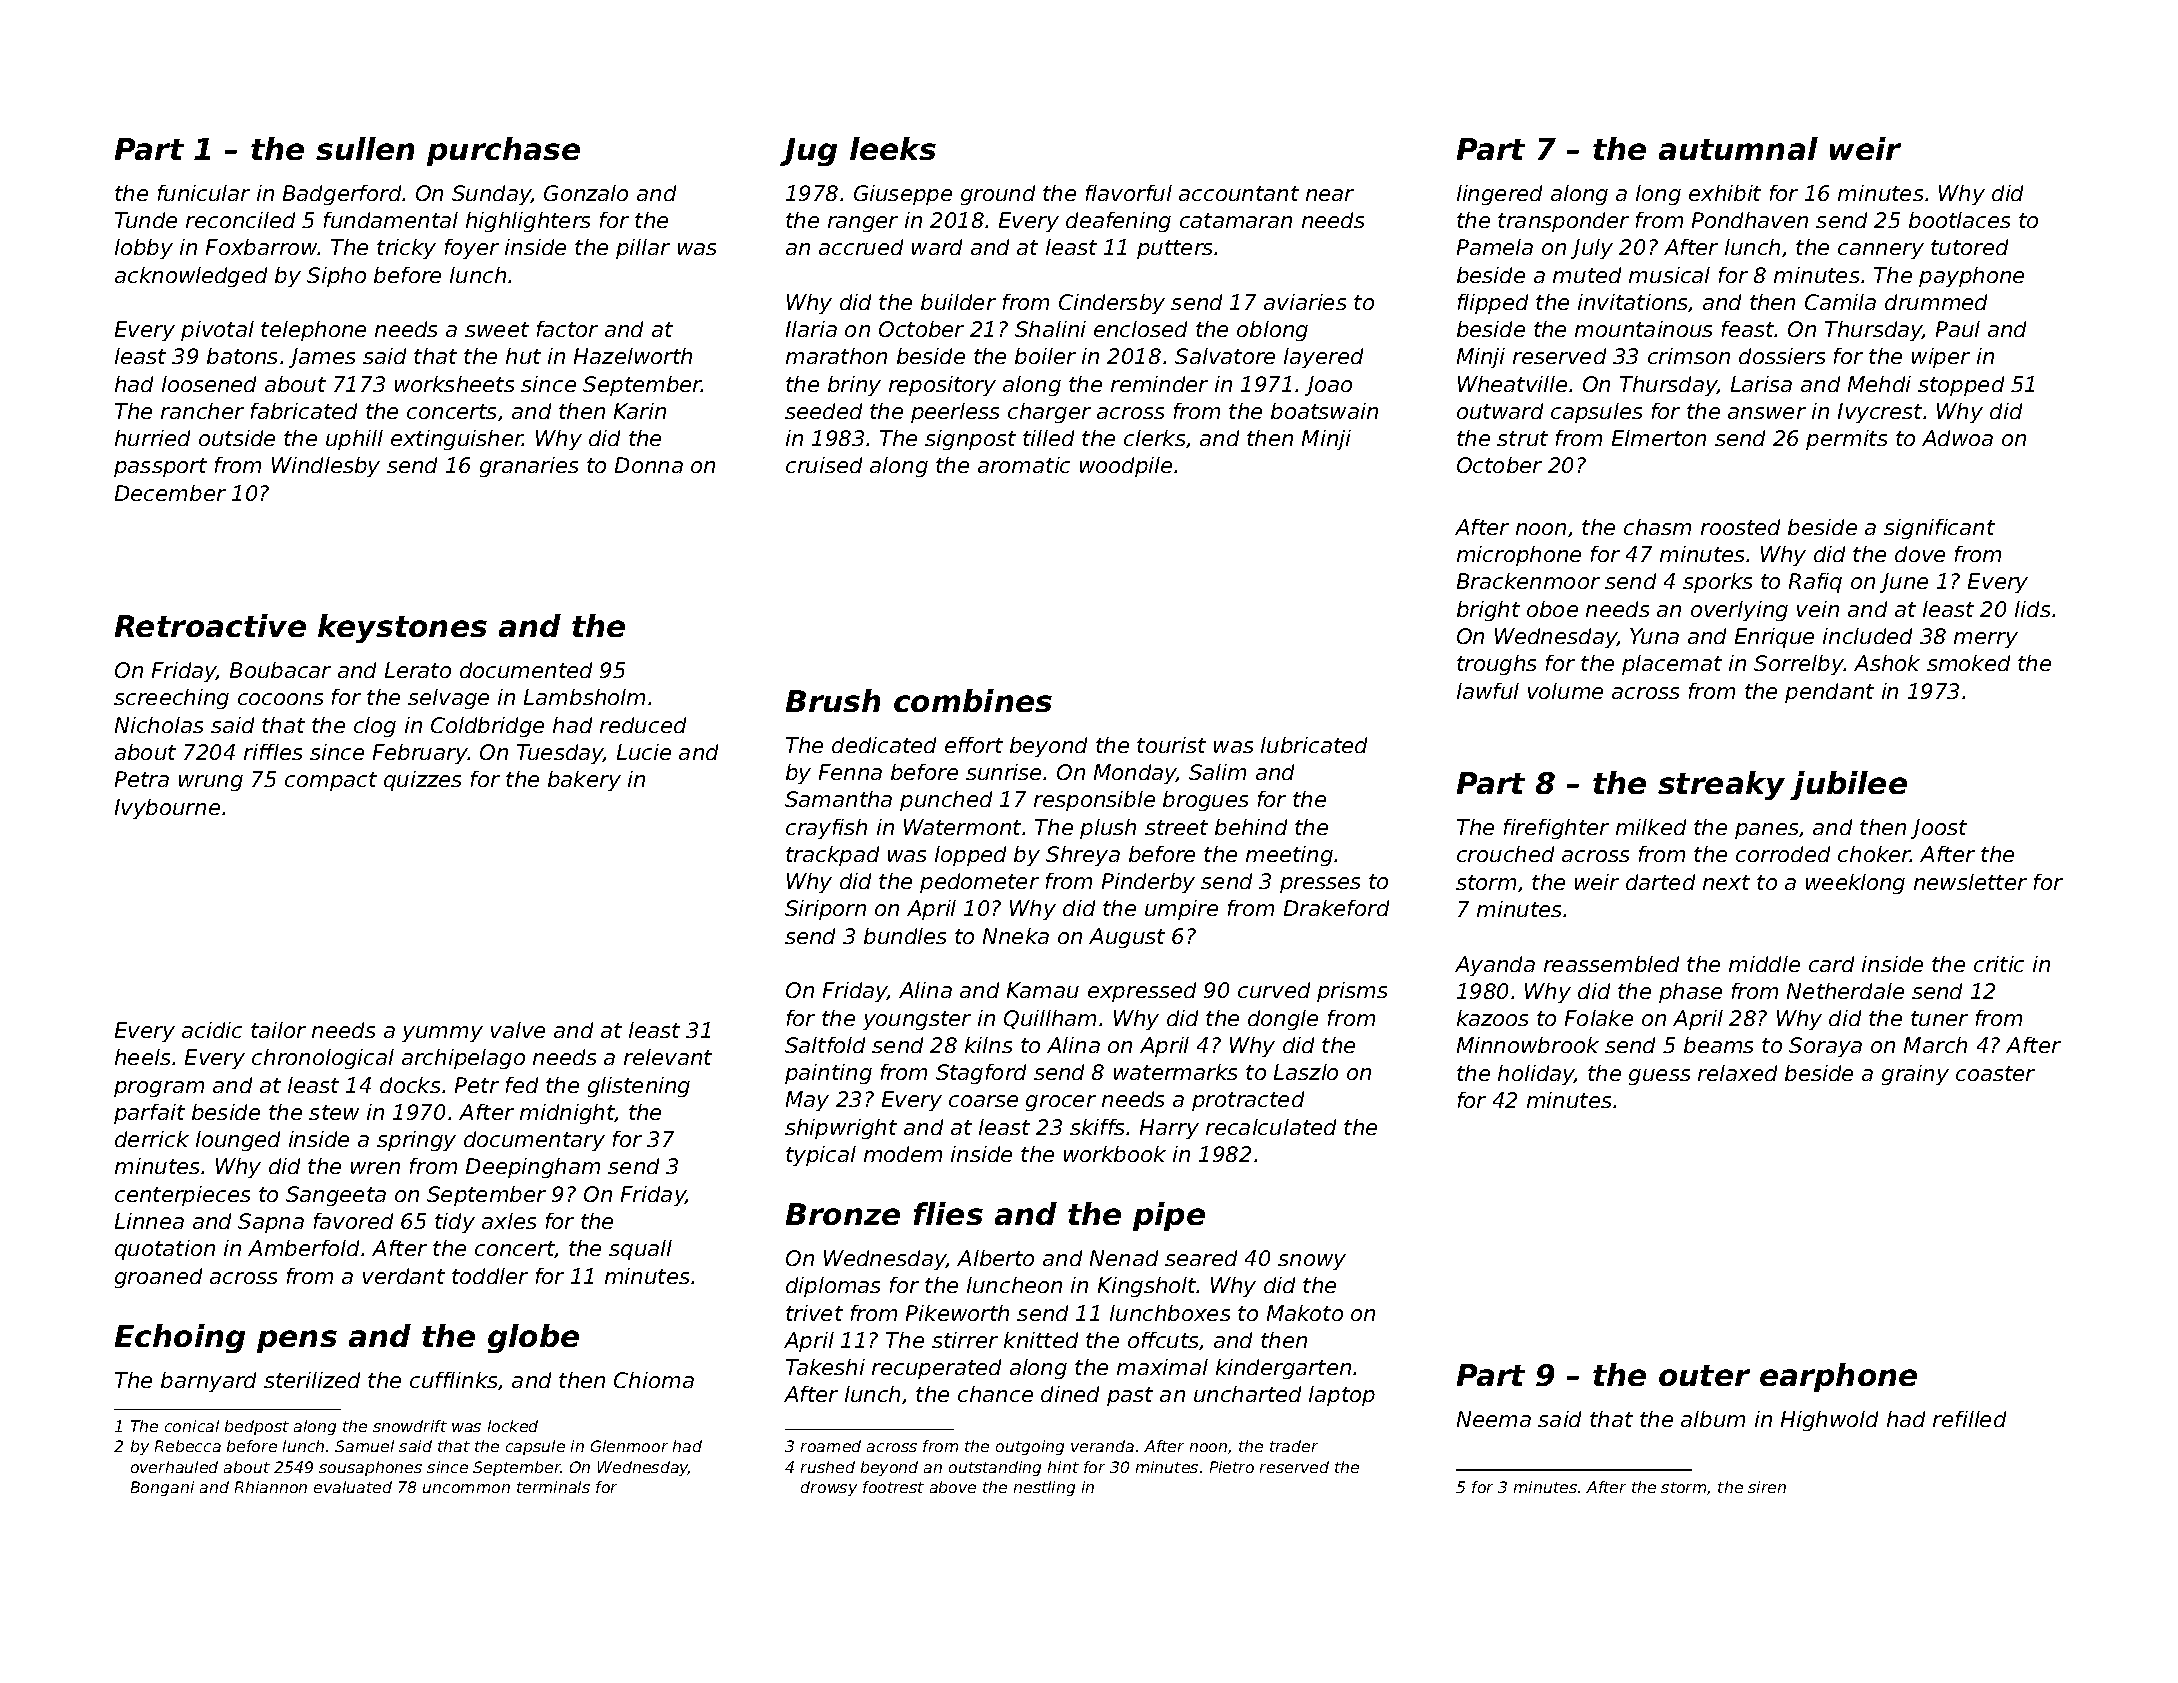  I want to click on near, so click(1330, 195).
